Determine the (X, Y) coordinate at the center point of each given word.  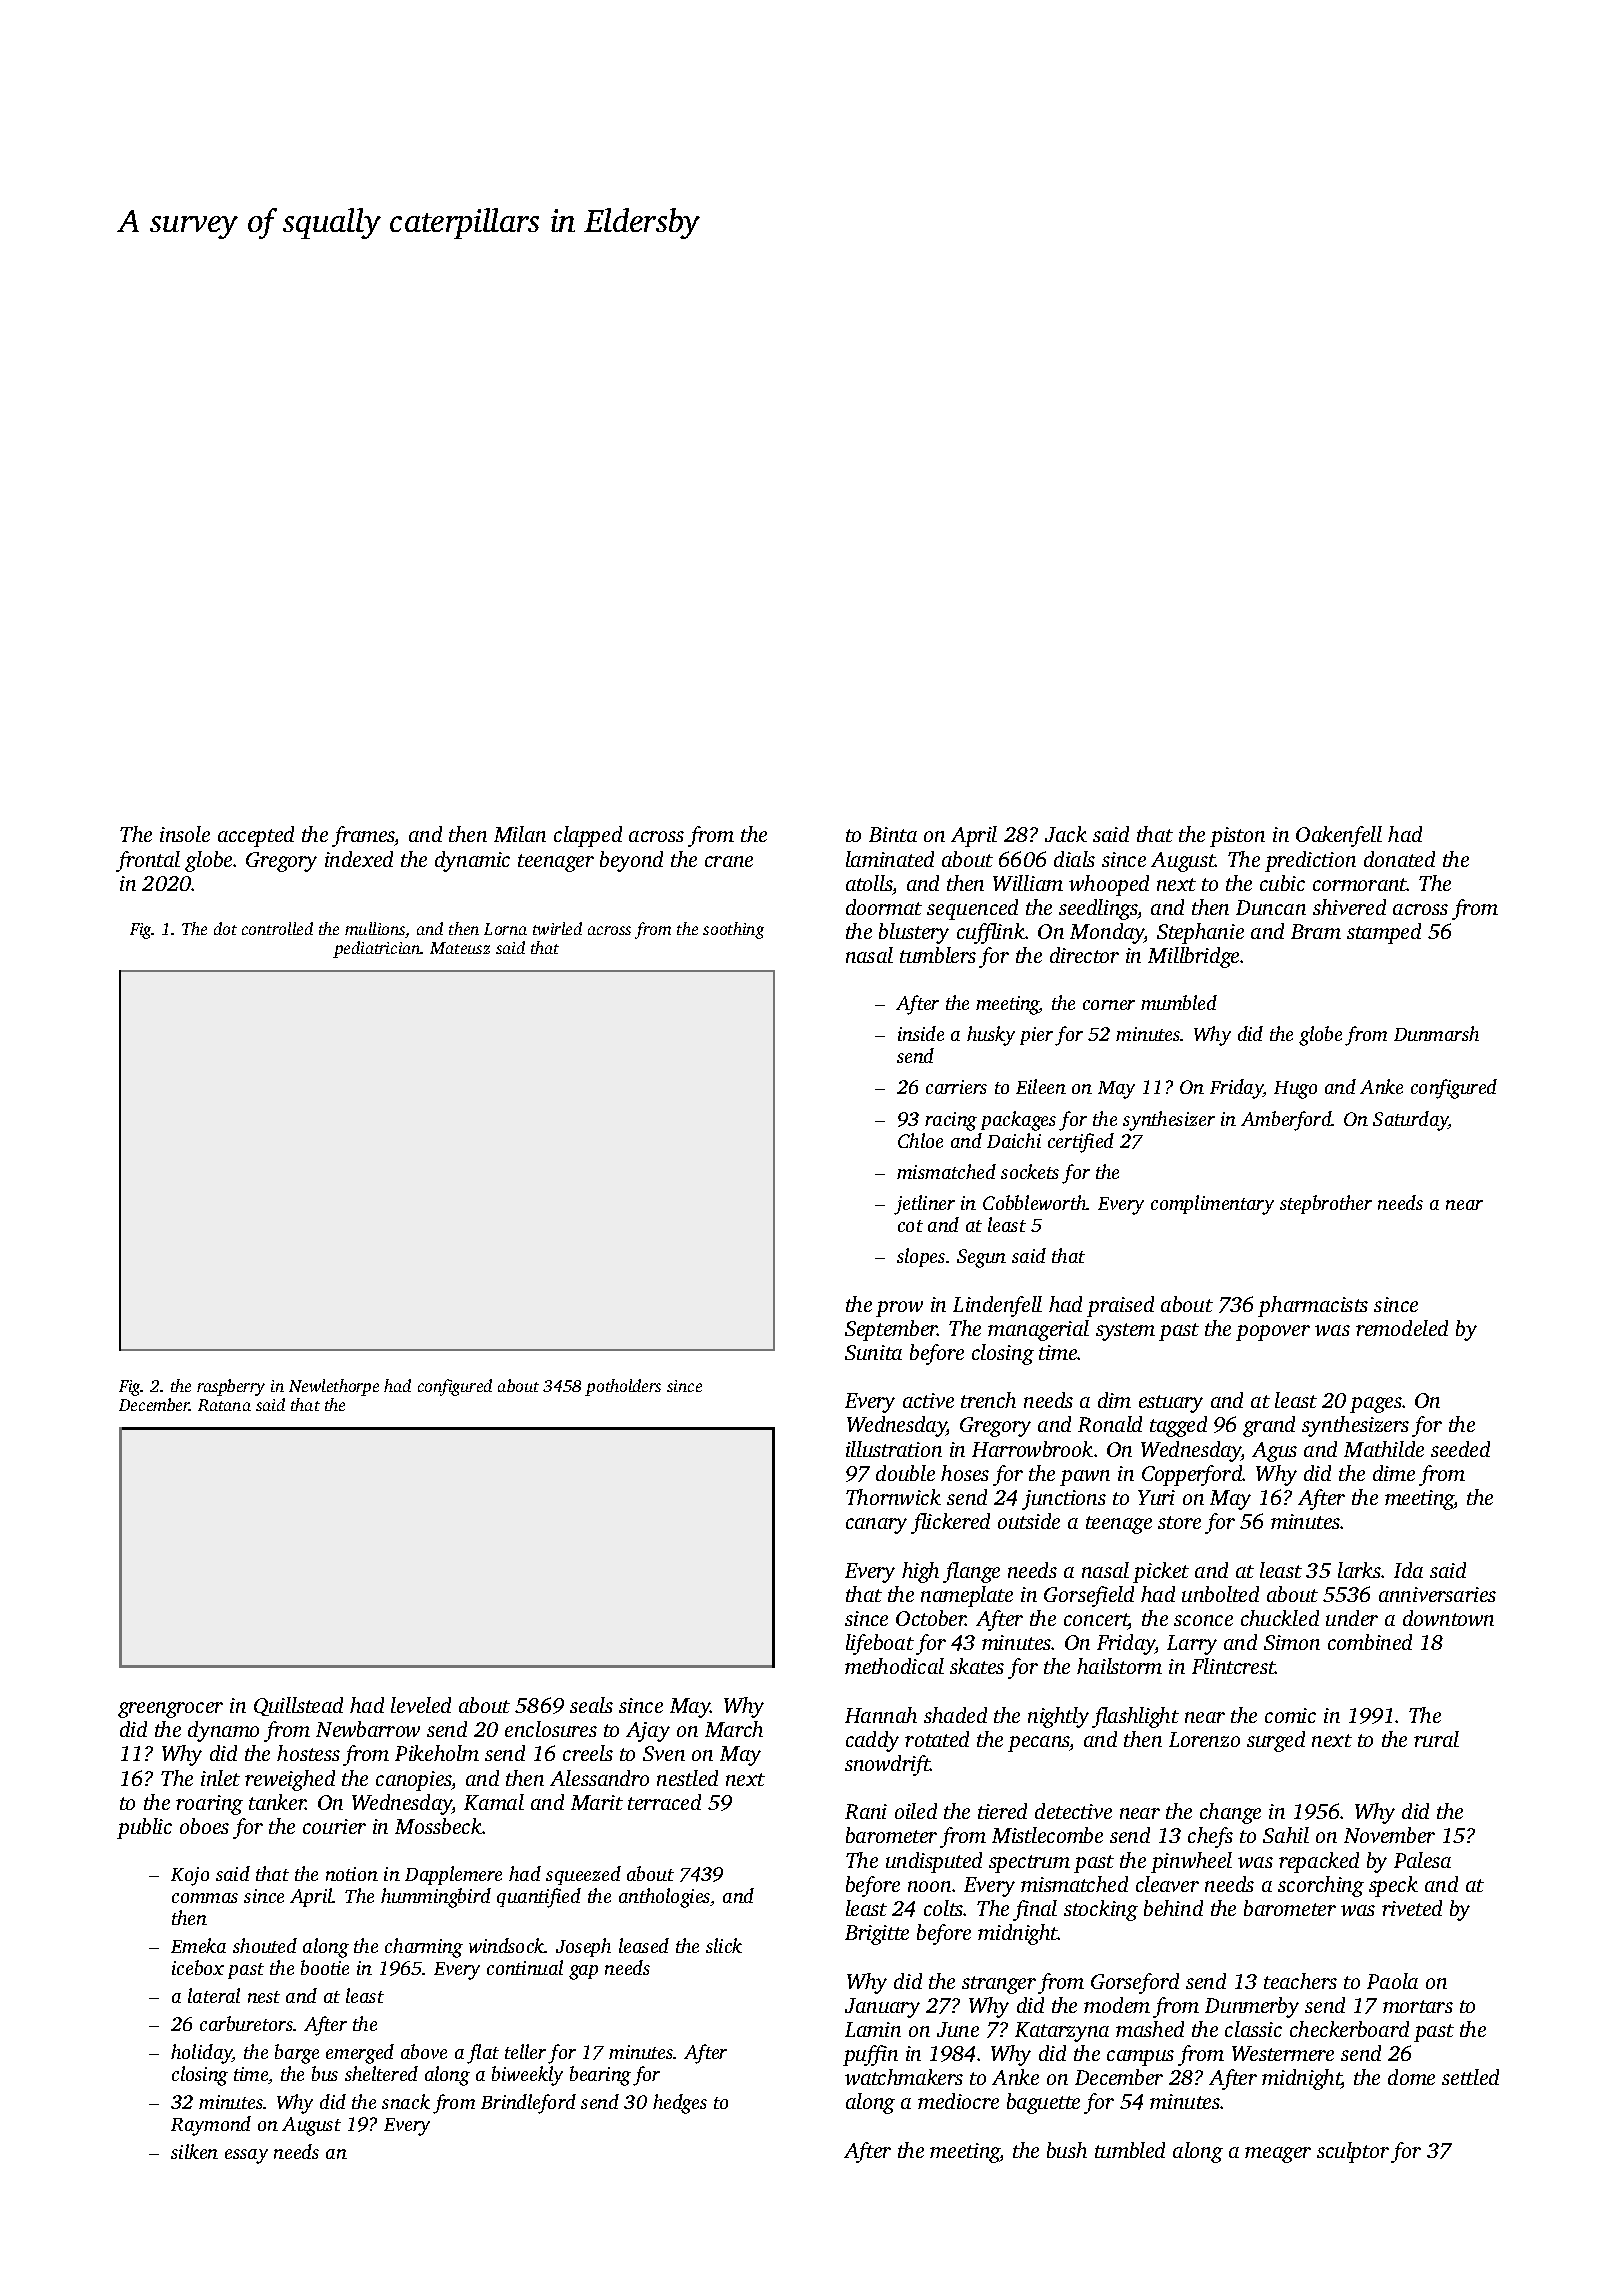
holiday (202, 2054)
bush (1067, 2150)
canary (876, 1526)
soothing (733, 930)
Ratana (224, 1405)
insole (185, 834)
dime (1394, 1473)
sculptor (1353, 2152)
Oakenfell (1339, 836)
